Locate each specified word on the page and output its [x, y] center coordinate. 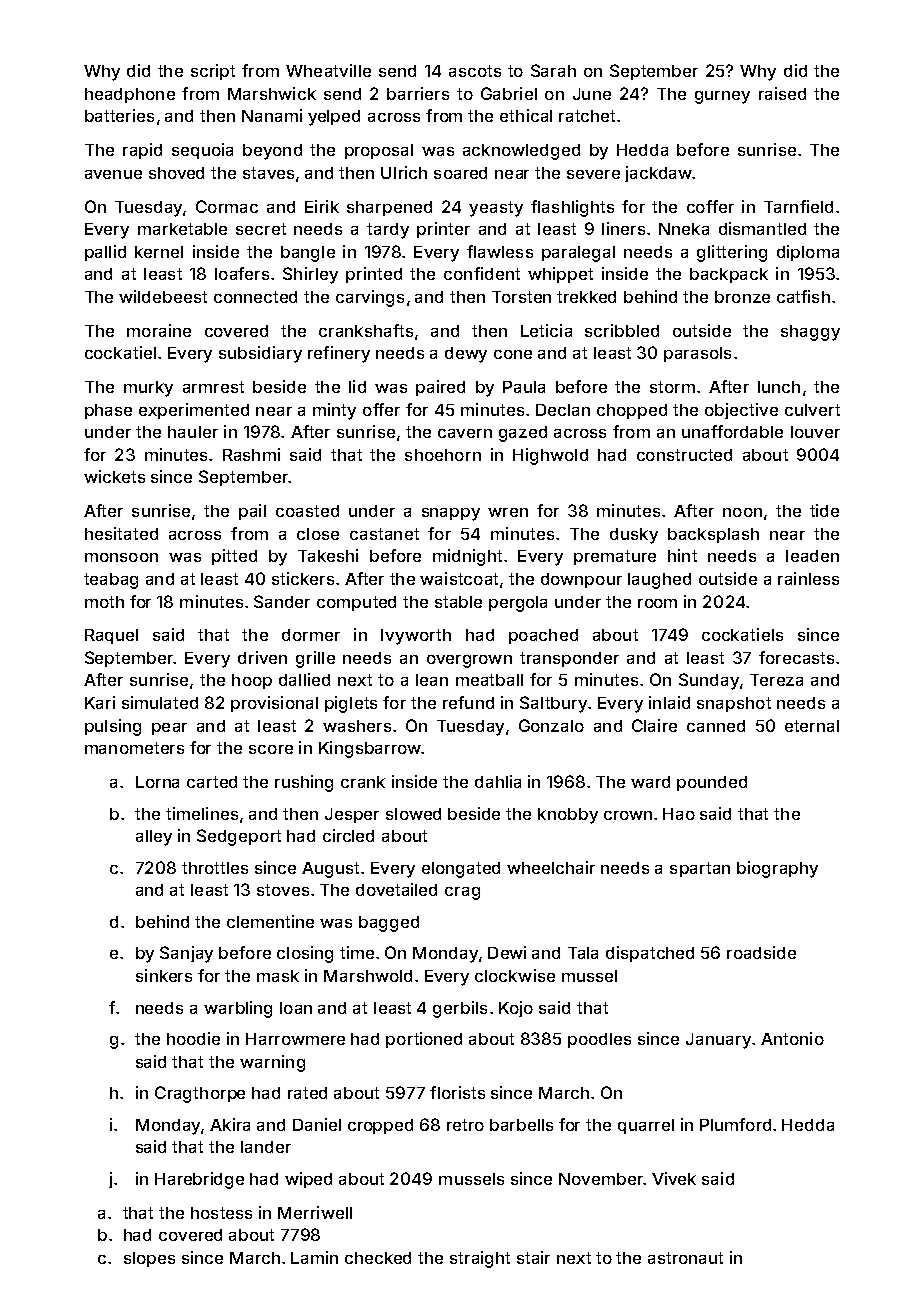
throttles [215, 868]
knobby [568, 816]
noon [742, 512]
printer [443, 230]
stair [533, 1257]
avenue [113, 174]
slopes [149, 1259]
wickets [114, 476]
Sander [282, 601]
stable [458, 602]
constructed [684, 455]
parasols [697, 354]
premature [615, 557]
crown [628, 815]
